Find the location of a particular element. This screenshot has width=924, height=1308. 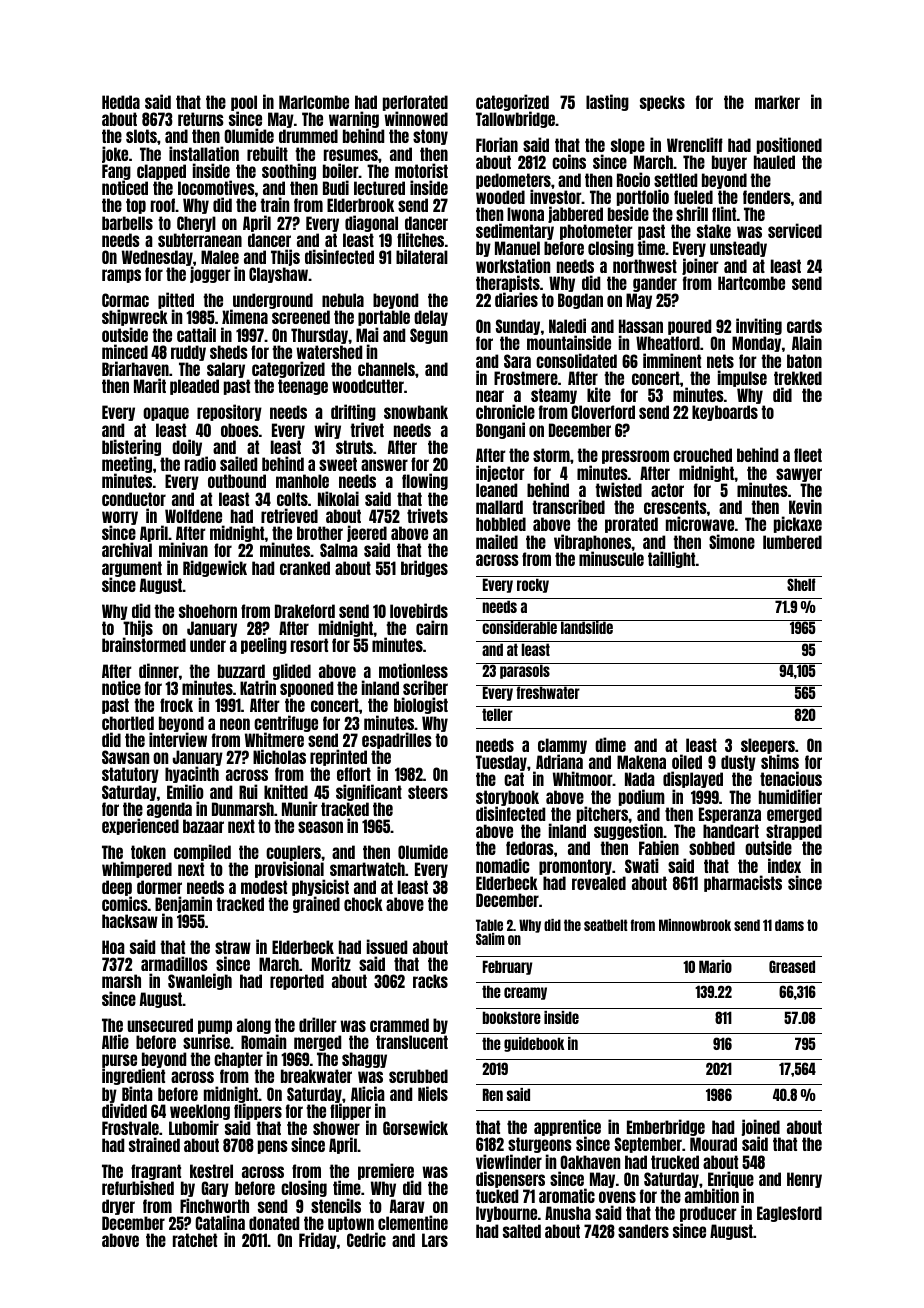

barbells is located at coordinates (127, 223).
